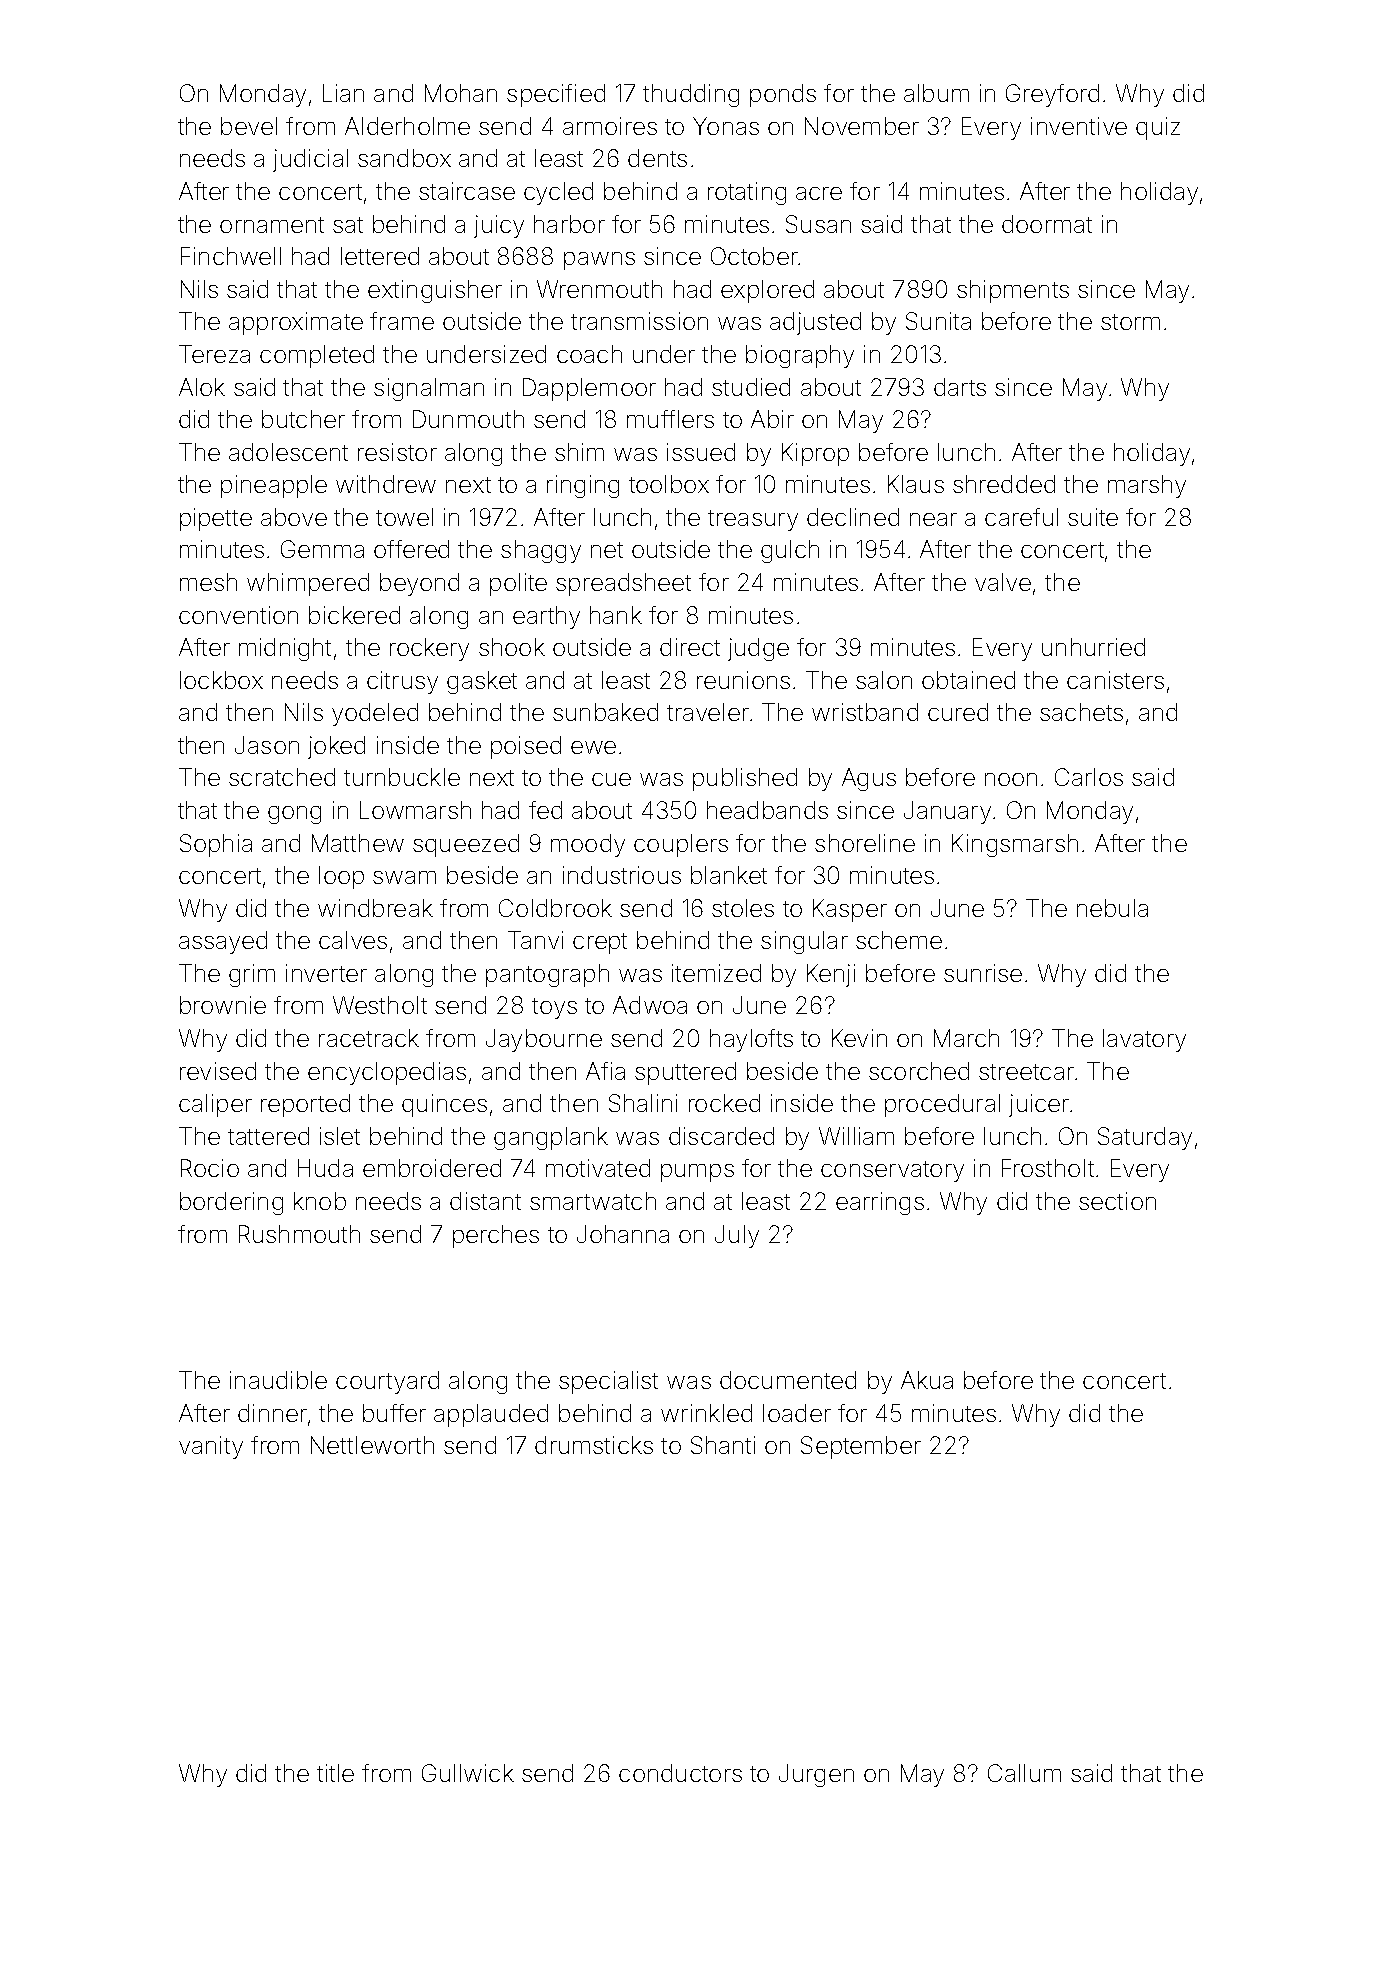 The width and height of the image is (1386, 1969). I want to click on specified, so click(556, 95).
